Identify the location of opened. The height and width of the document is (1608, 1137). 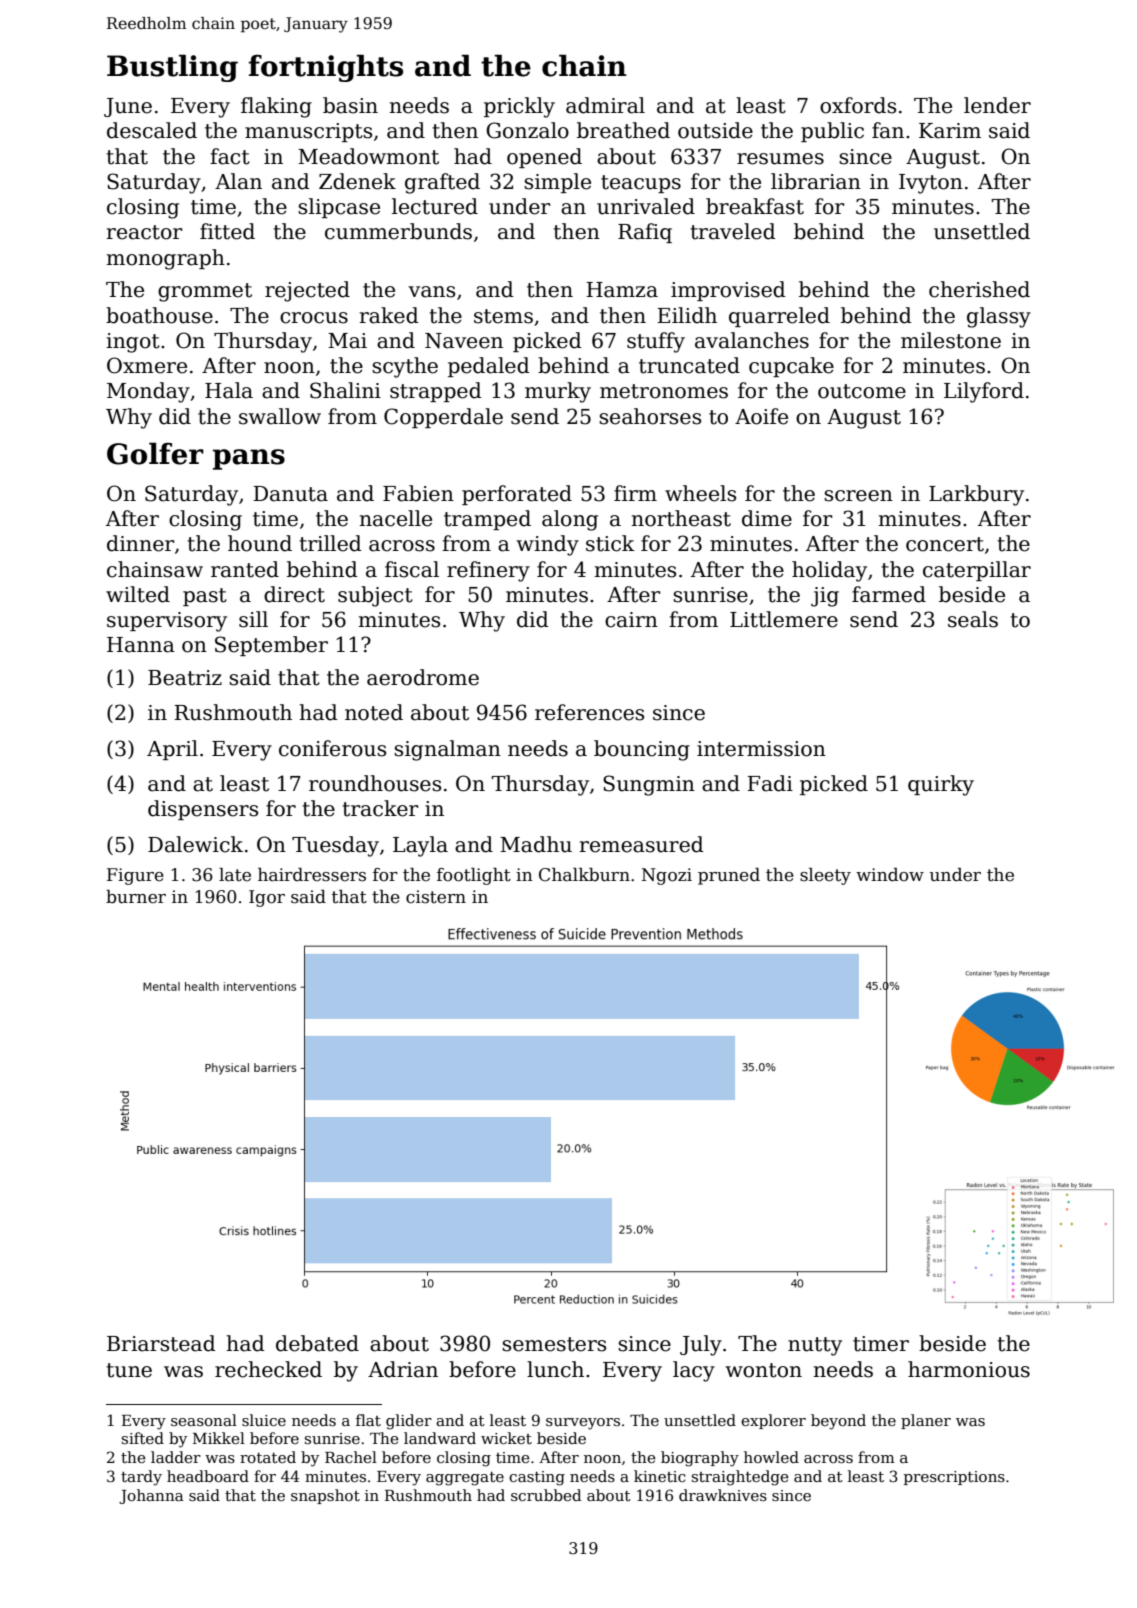
(544, 158).
